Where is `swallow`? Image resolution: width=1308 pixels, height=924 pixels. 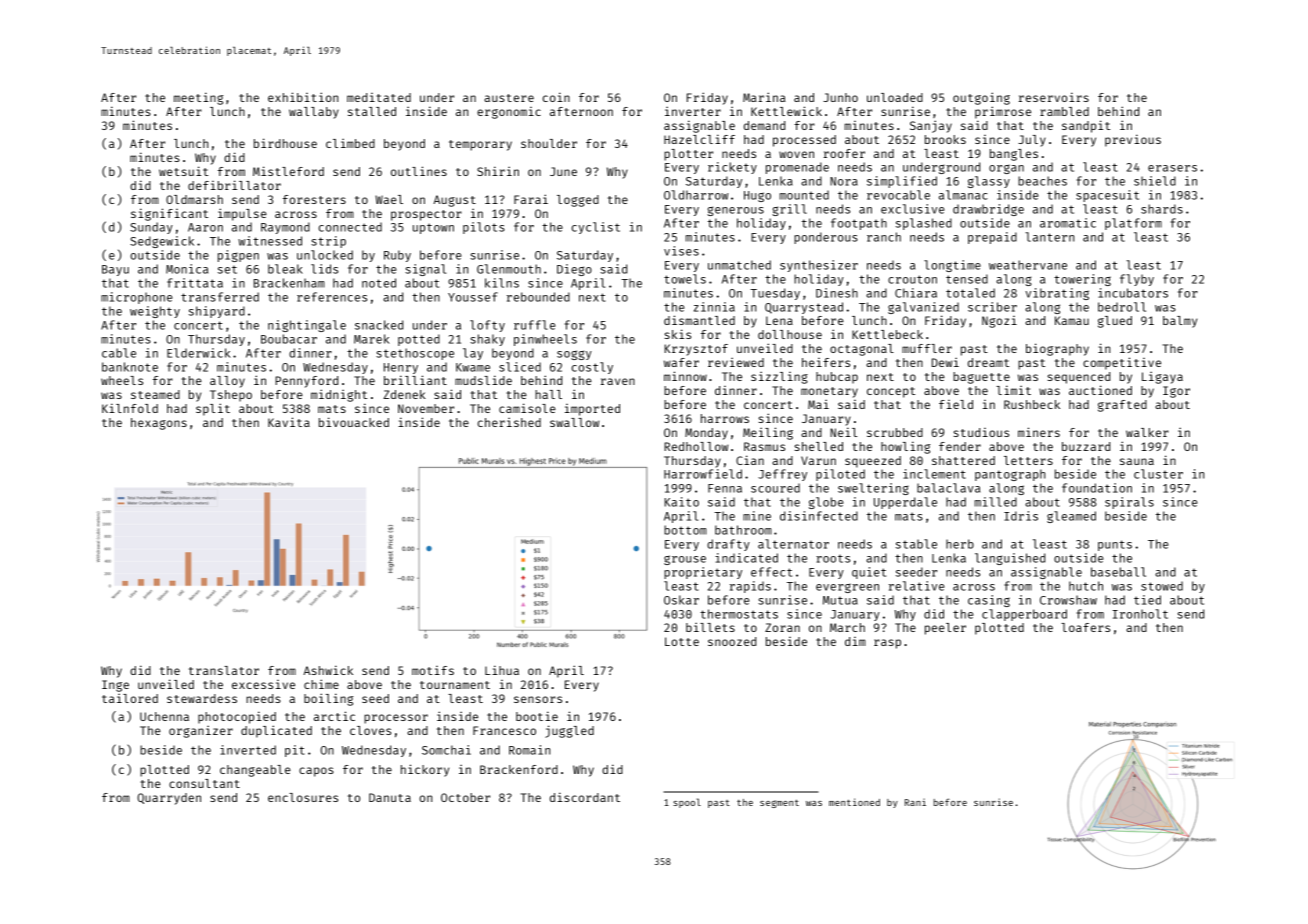 swallow is located at coordinates (574, 422).
